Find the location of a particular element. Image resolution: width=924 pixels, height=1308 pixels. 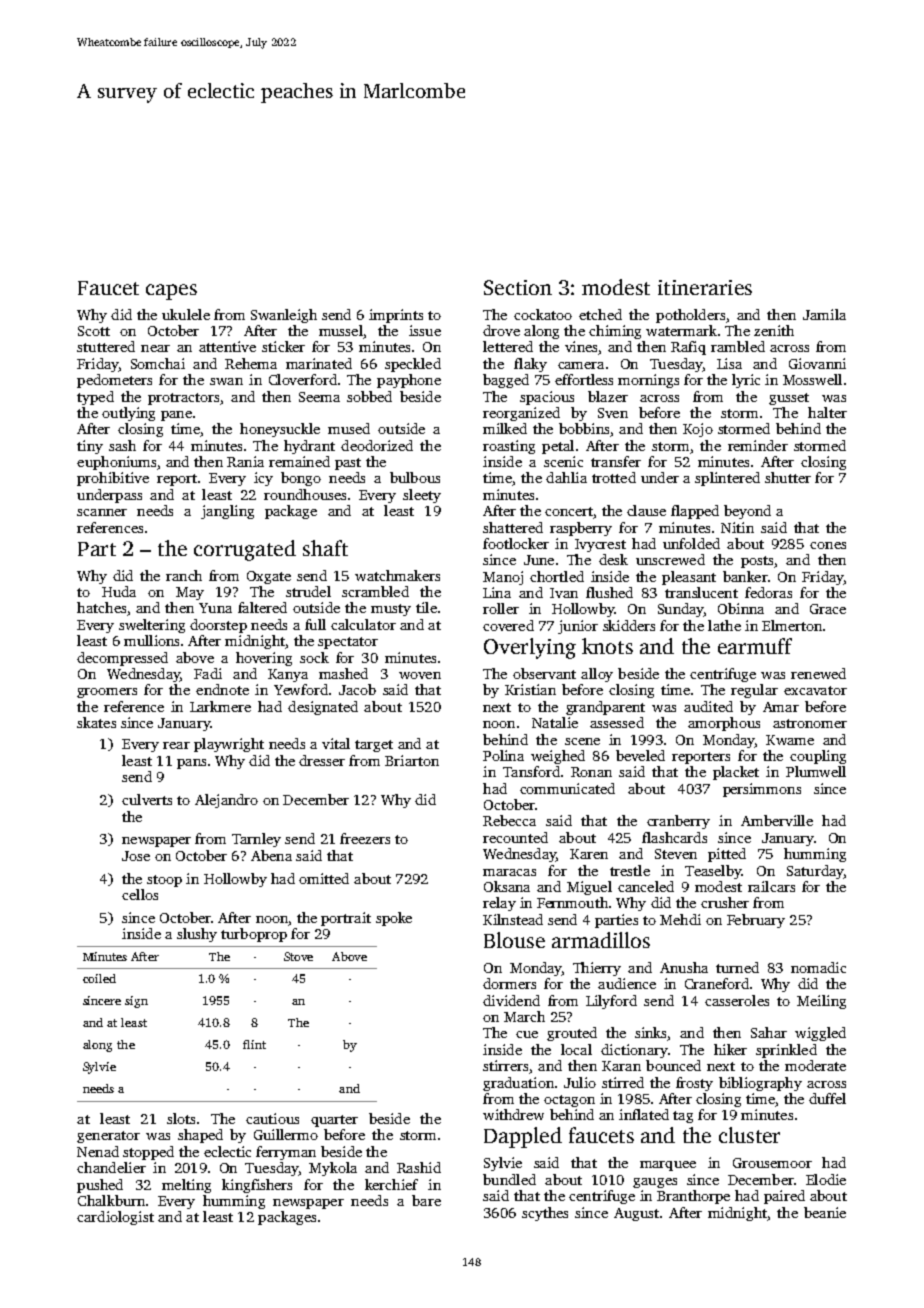

February is located at coordinates (756, 921).
